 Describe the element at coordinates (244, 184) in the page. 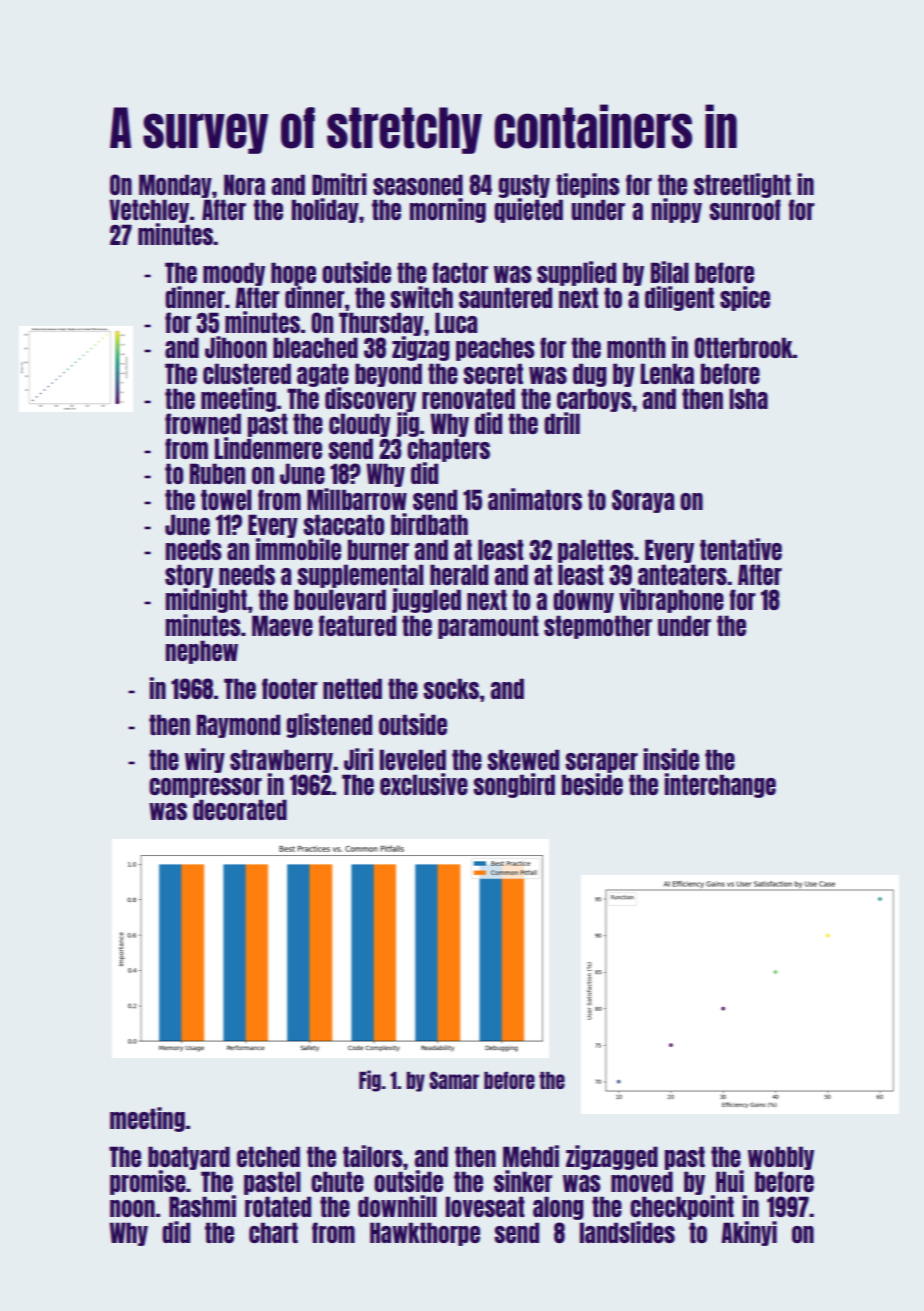

I see `Nora` at that location.
